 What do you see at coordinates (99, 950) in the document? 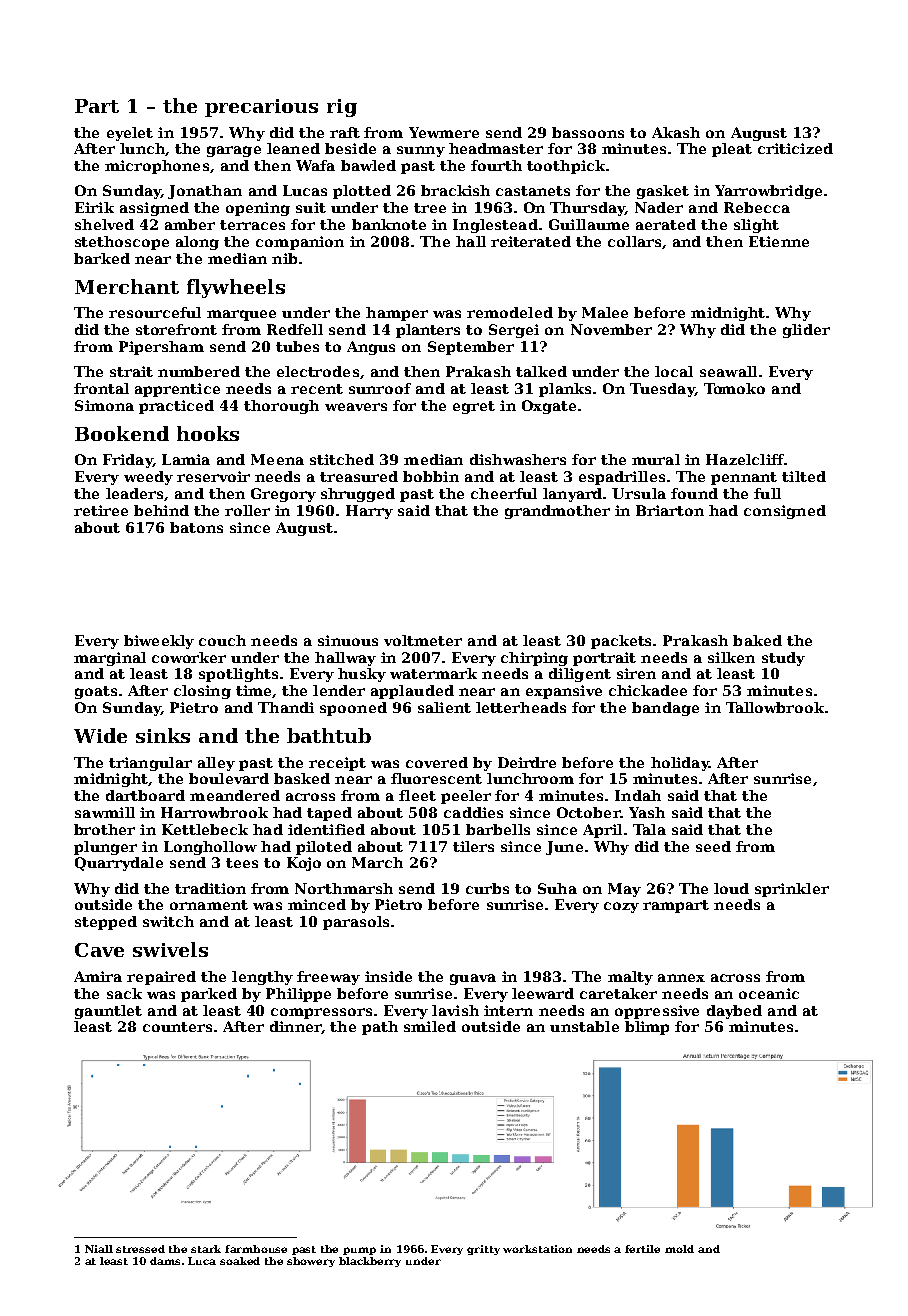
I see `Cave` at bounding box center [99, 950].
